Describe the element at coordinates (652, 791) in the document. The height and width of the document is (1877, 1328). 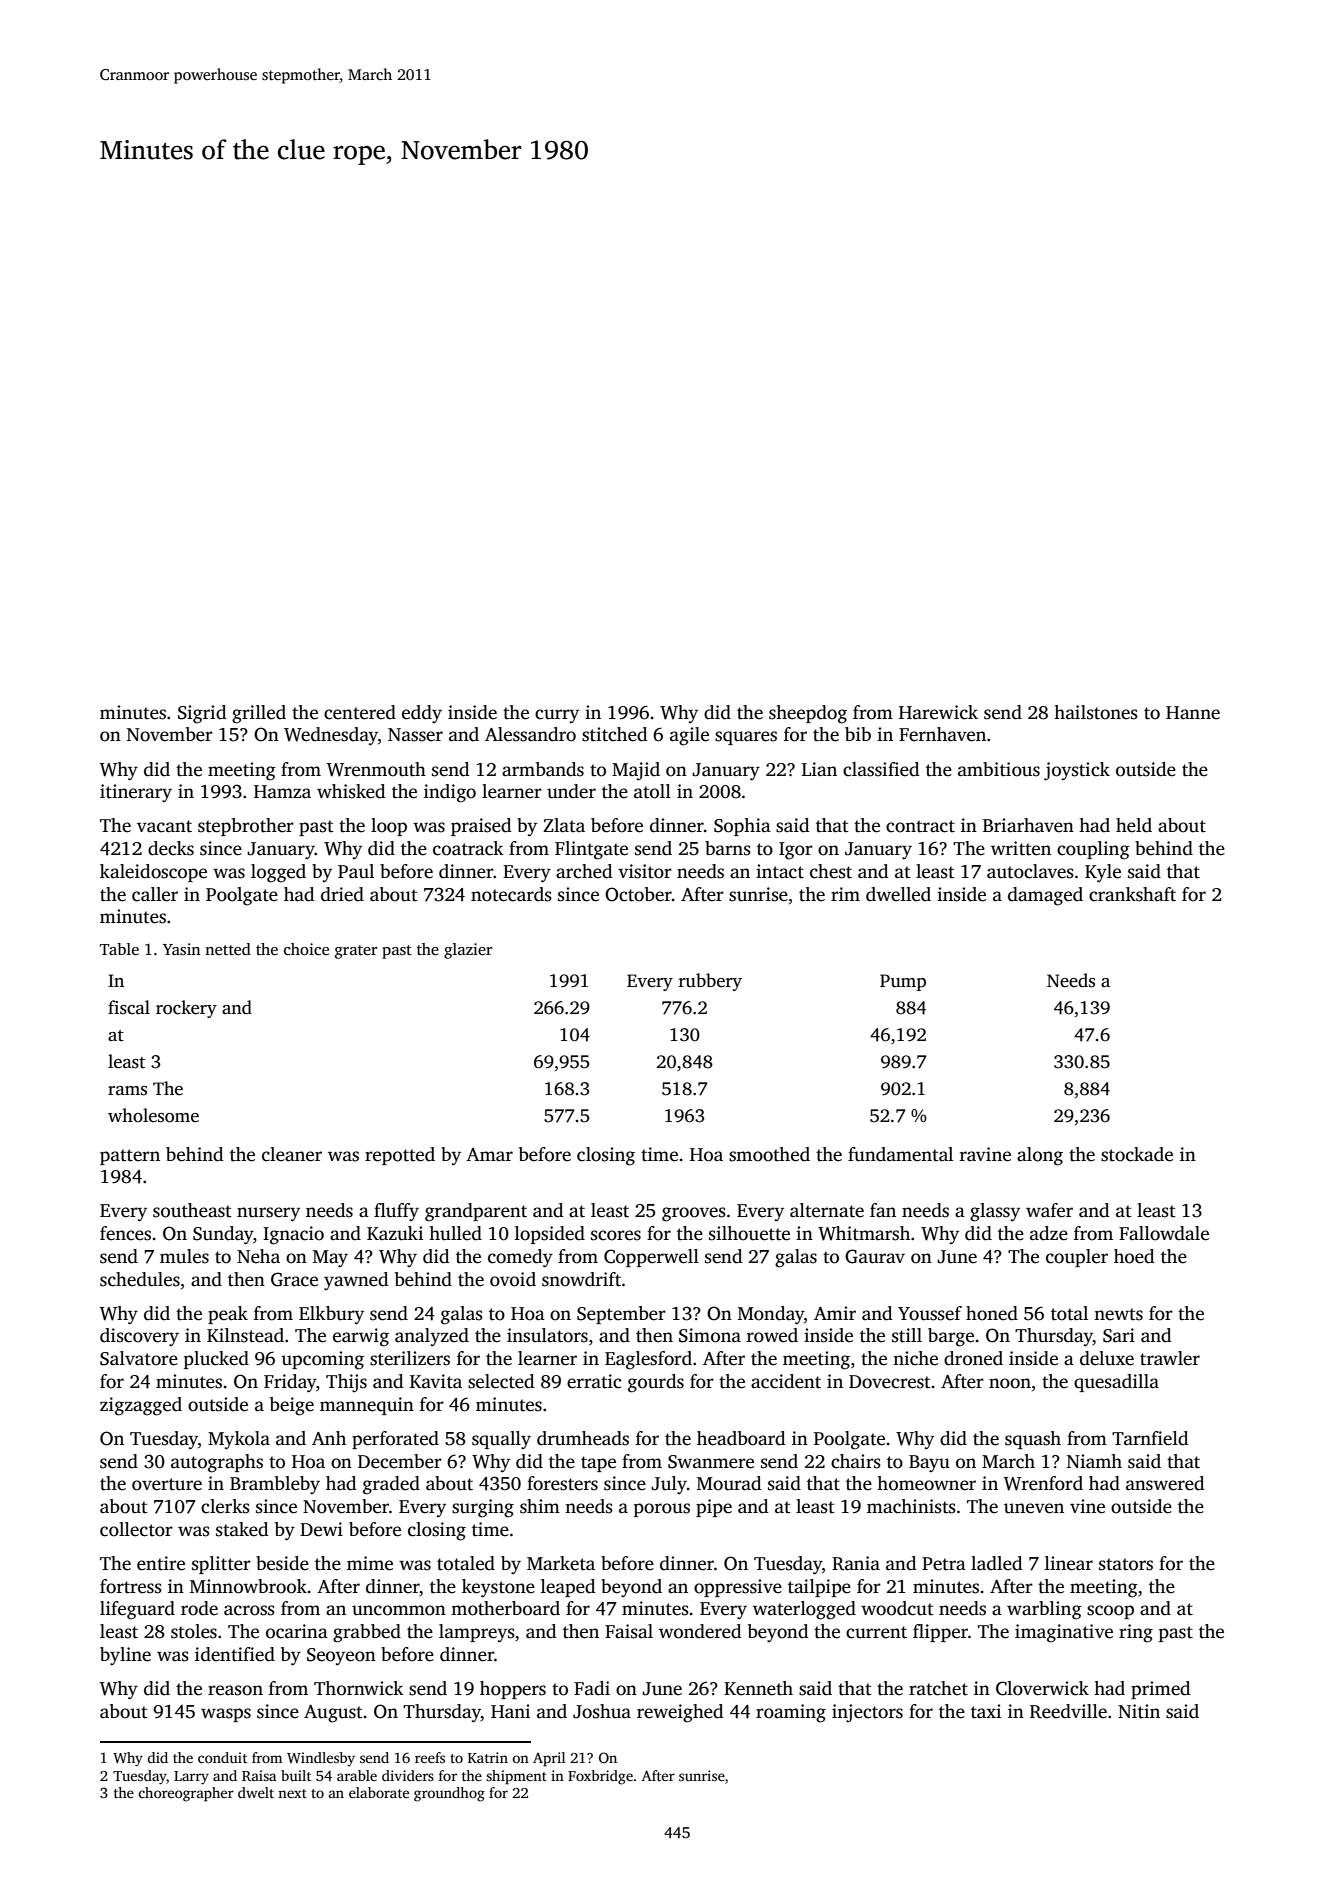
I see `atoll` at that location.
